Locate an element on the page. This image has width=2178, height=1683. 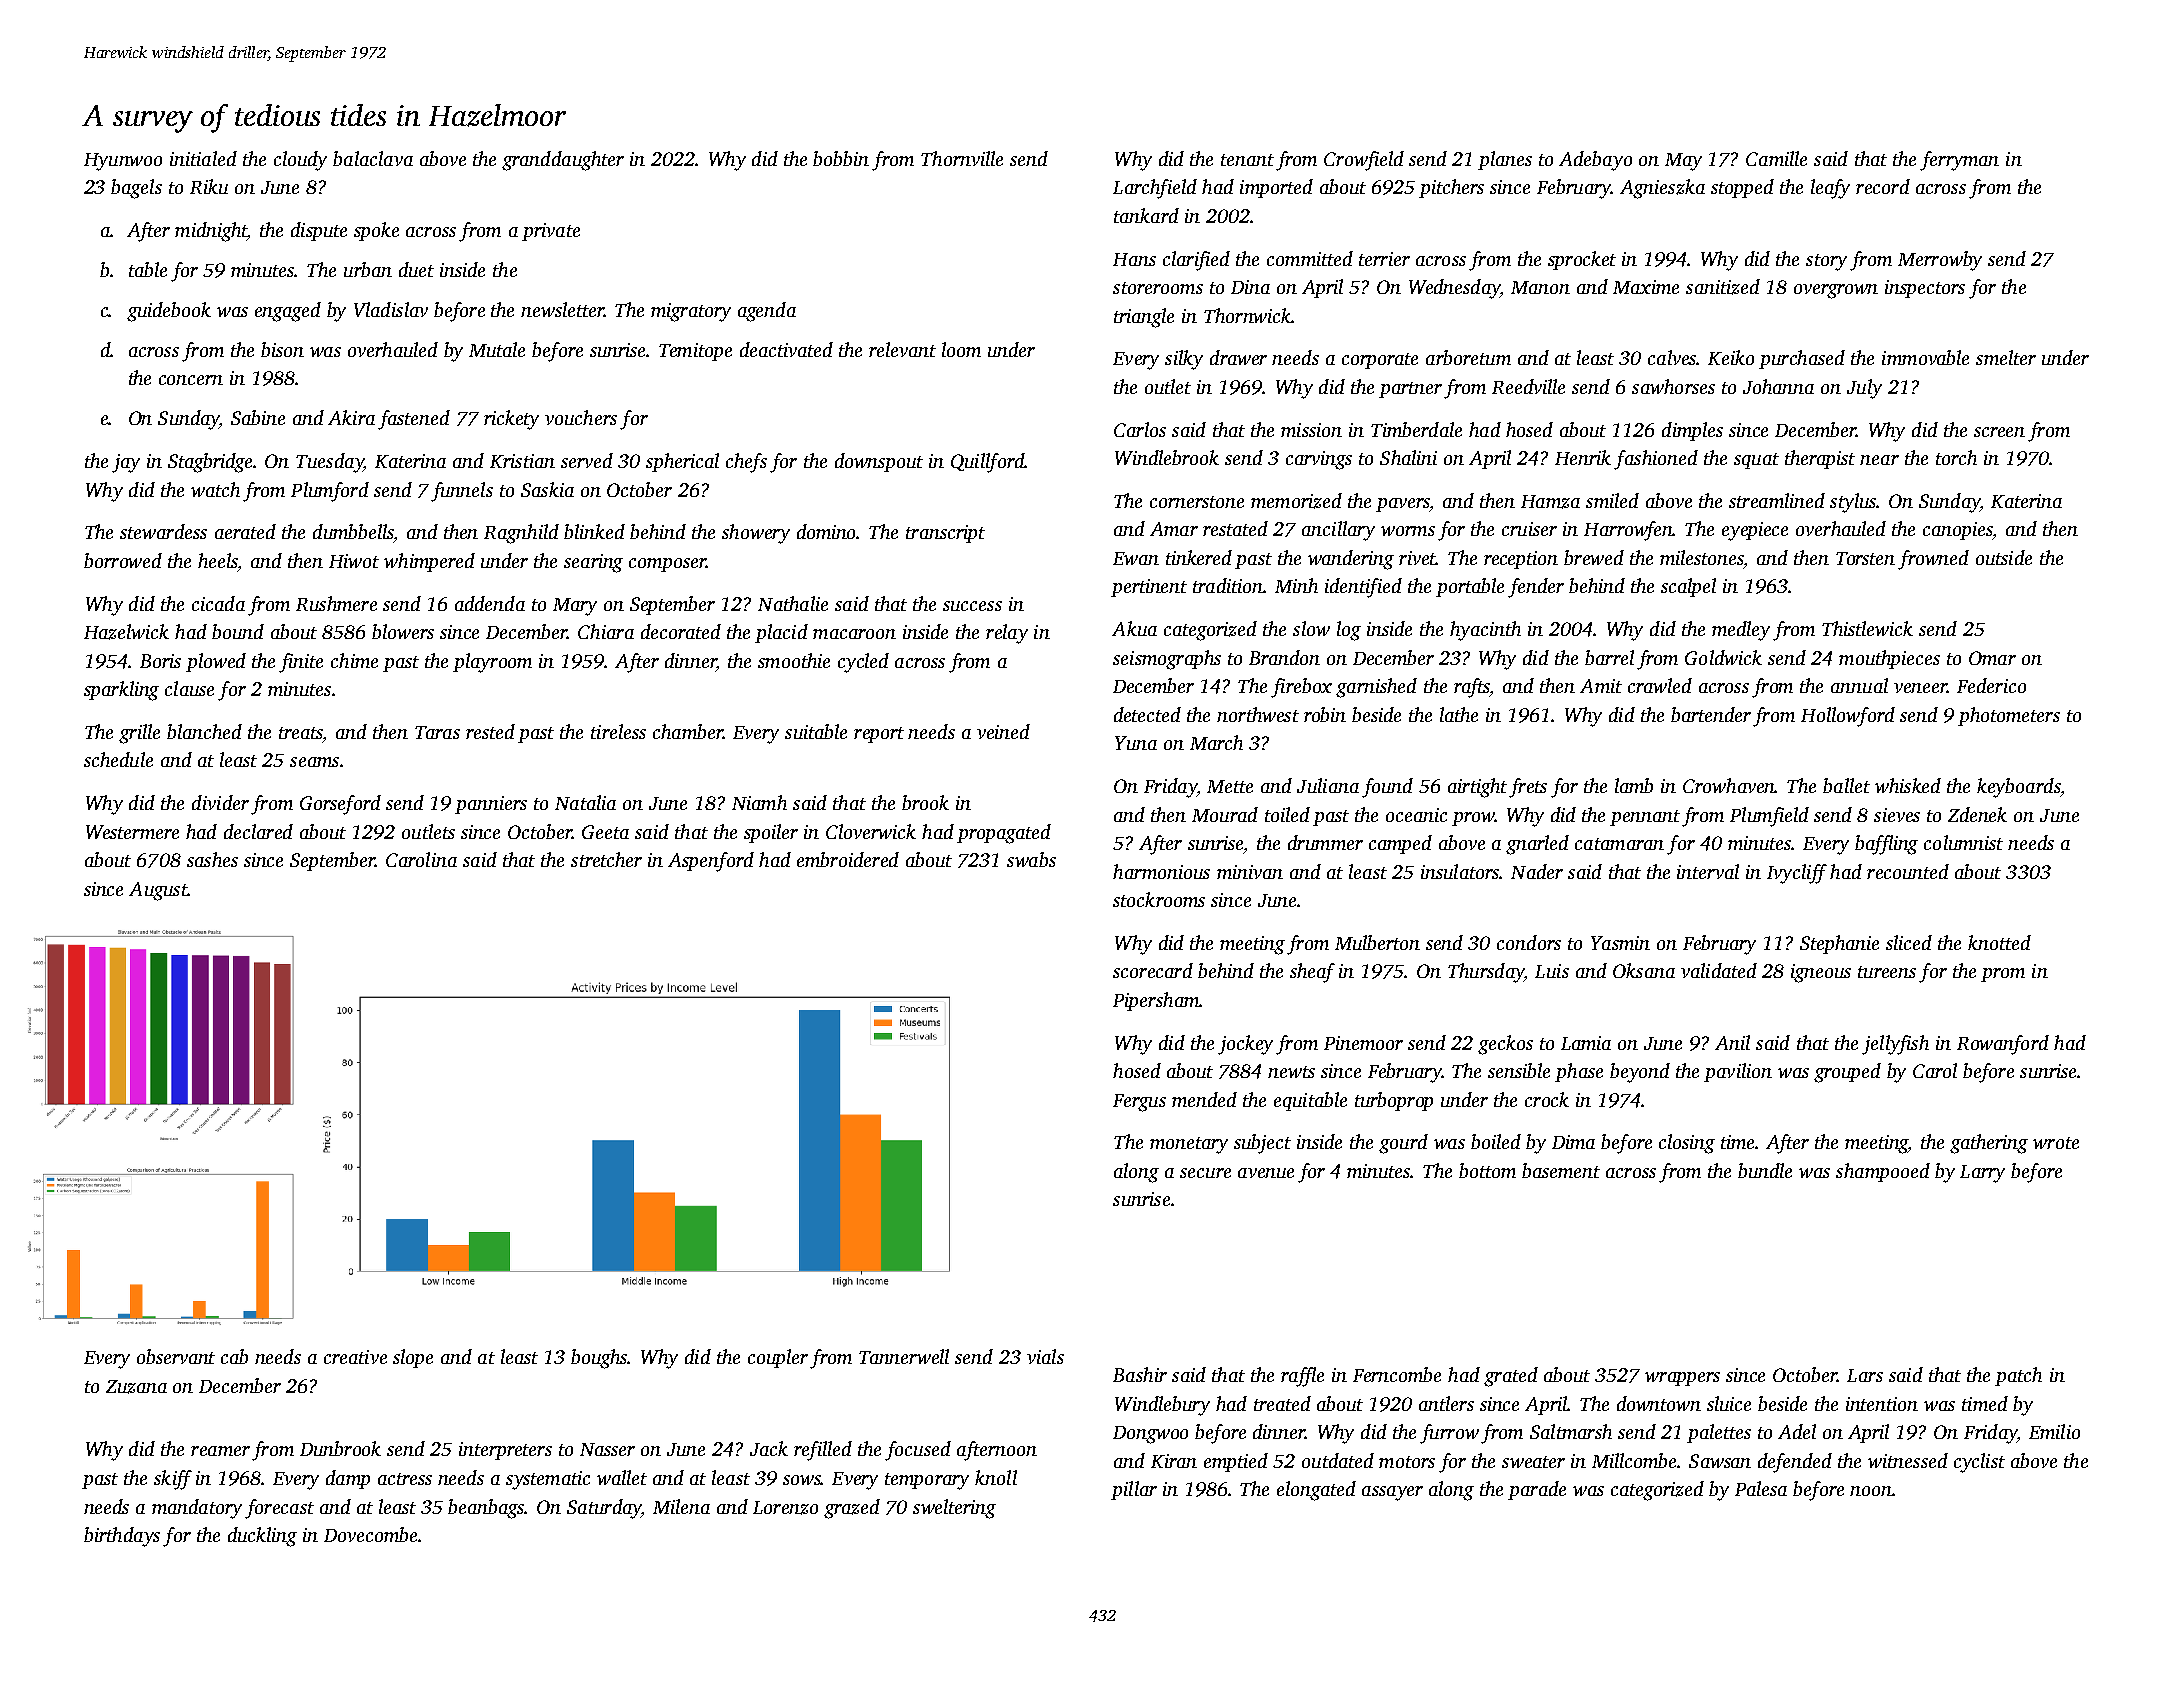
basement is located at coordinates (1561, 1170).
